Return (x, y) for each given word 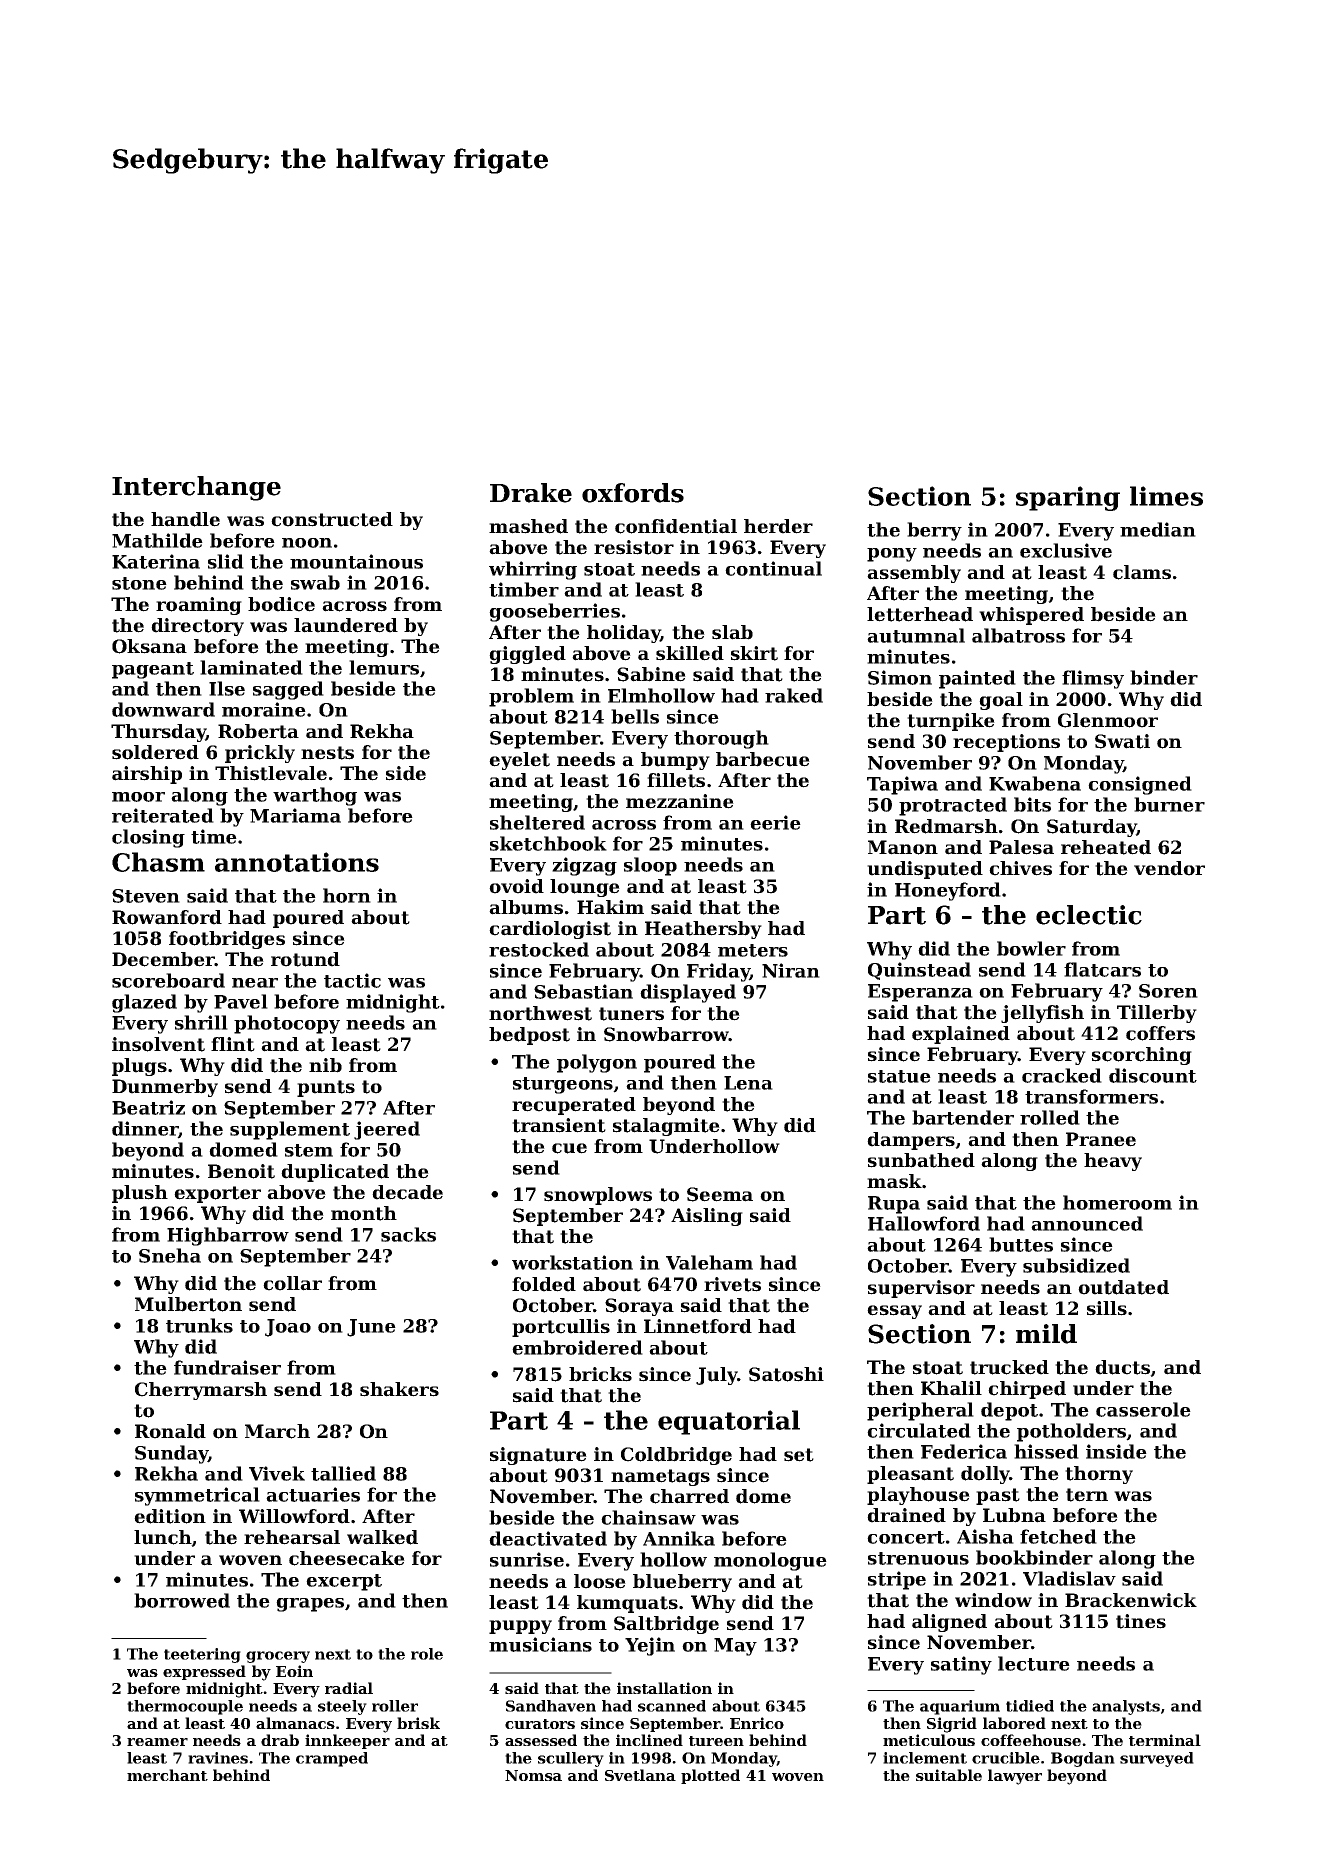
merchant (167, 1775)
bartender (963, 1117)
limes (1166, 496)
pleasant (910, 1475)
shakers (399, 1389)
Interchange (196, 488)
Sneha (170, 1255)
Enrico (757, 1723)
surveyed (1157, 1759)
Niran (791, 970)
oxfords (633, 493)
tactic (352, 980)
